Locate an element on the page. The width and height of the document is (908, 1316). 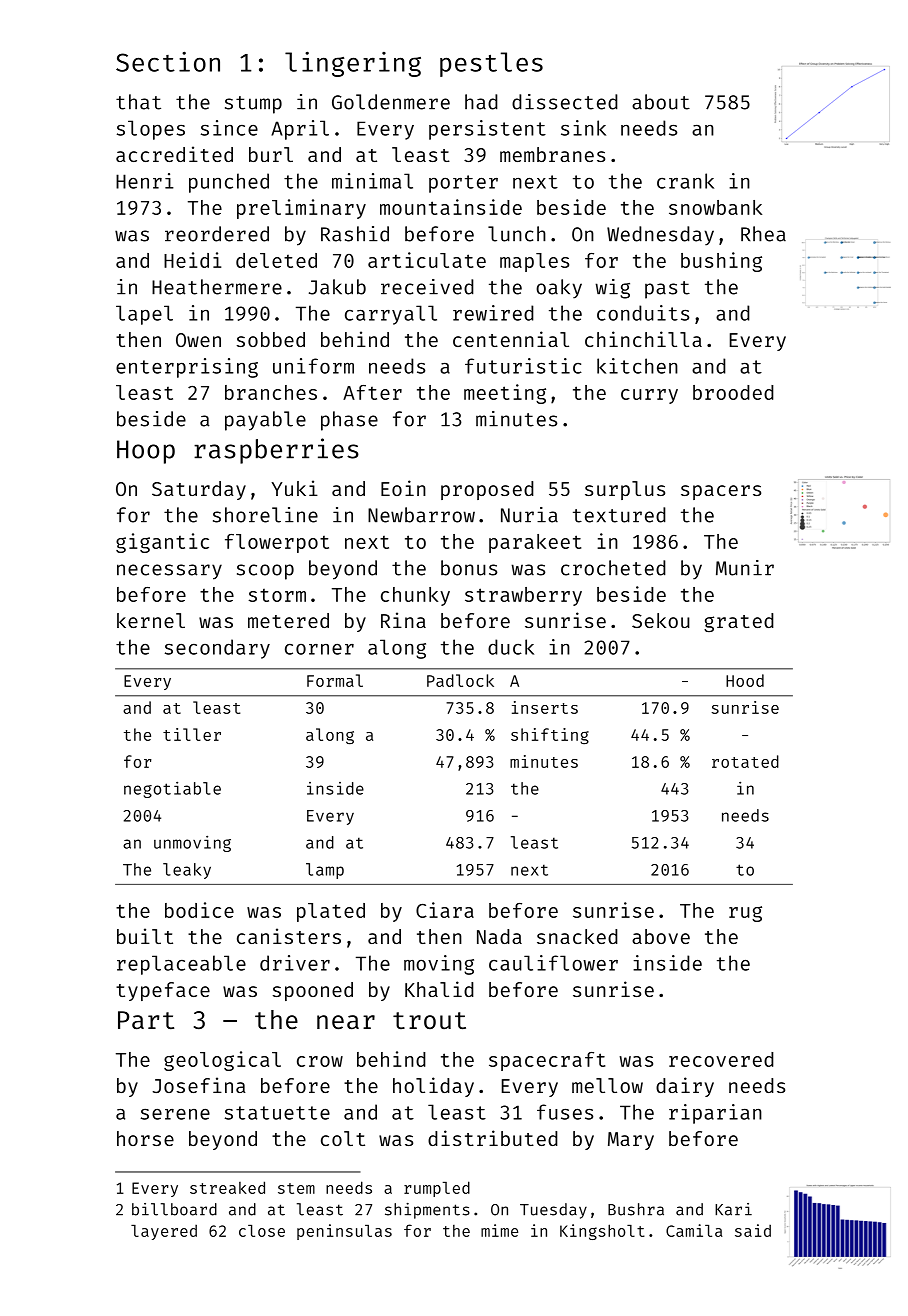
holiday is located at coordinates (433, 1087).
